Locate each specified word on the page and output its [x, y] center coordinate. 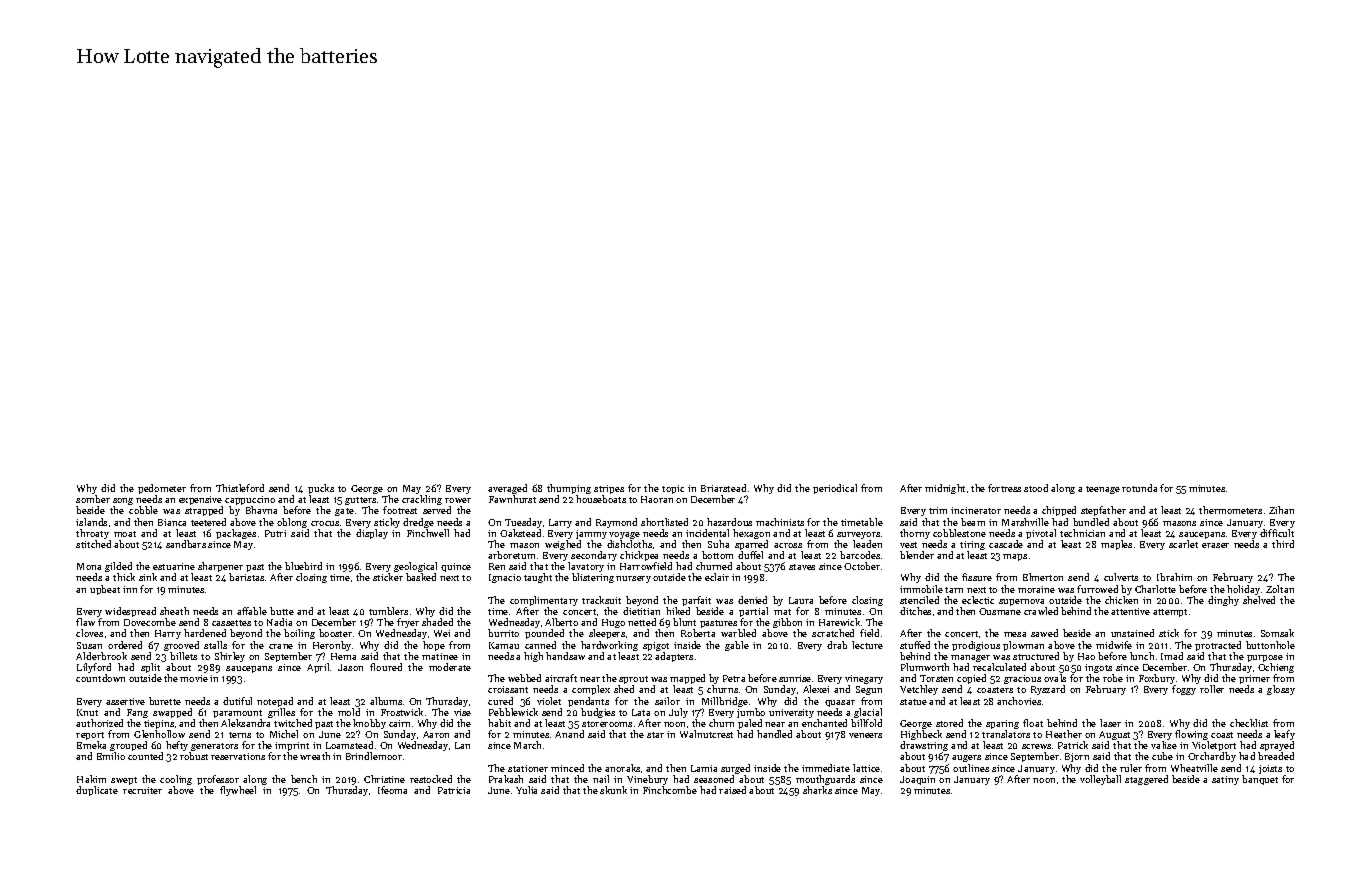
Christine [384, 779]
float [1033, 723]
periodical [835, 489]
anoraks [622, 768]
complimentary [544, 601]
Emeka [91, 745]
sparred [751, 545]
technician [1082, 533]
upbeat [105, 590]
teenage [1103, 490]
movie [194, 678]
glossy [1281, 690]
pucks [321, 489]
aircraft [561, 678]
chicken [1121, 600]
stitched [93, 544]
